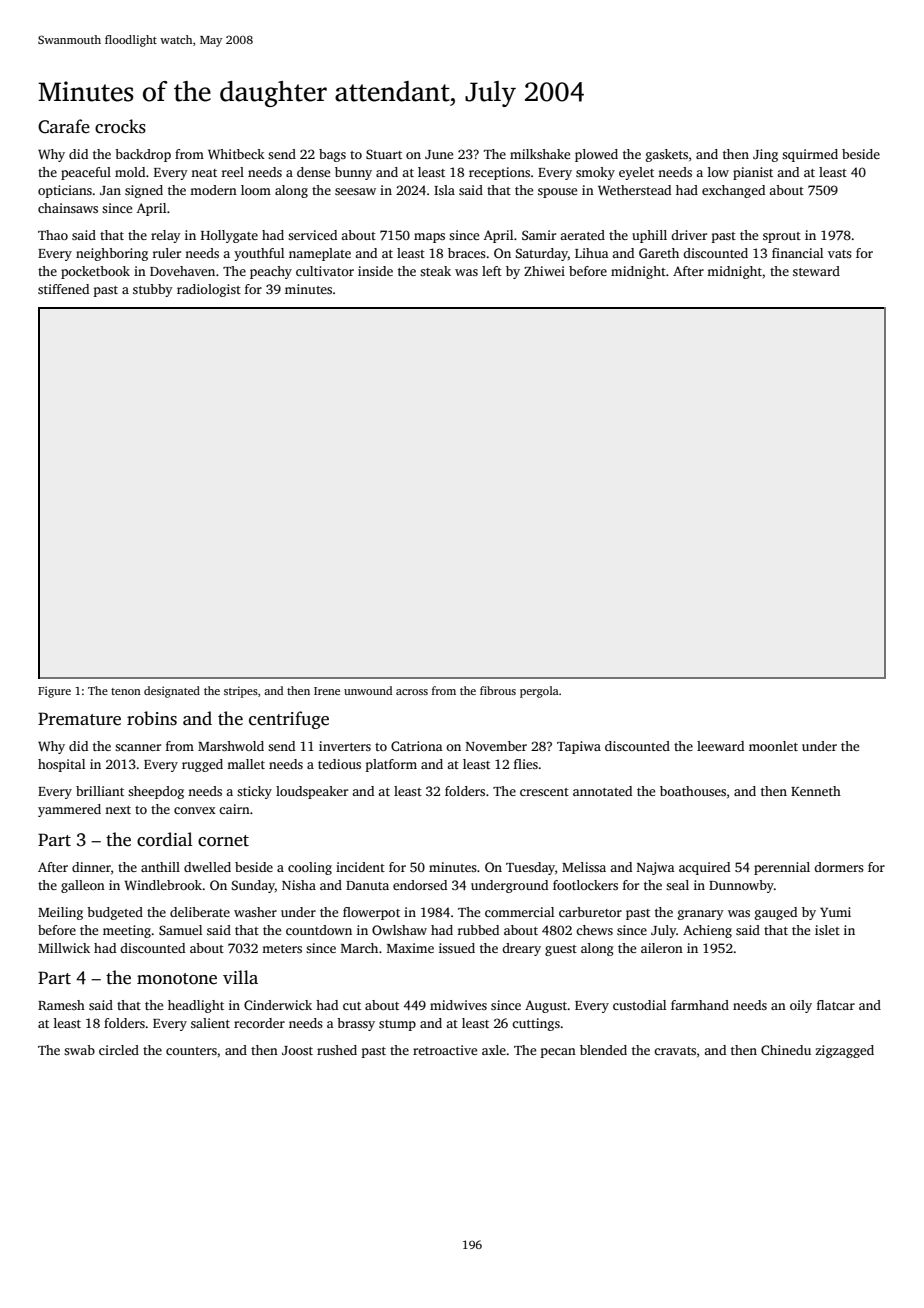 The width and height of the screenshot is (924, 1308). Describe the element at coordinates (64, 126) in the screenshot. I see `Carafe` at that location.
